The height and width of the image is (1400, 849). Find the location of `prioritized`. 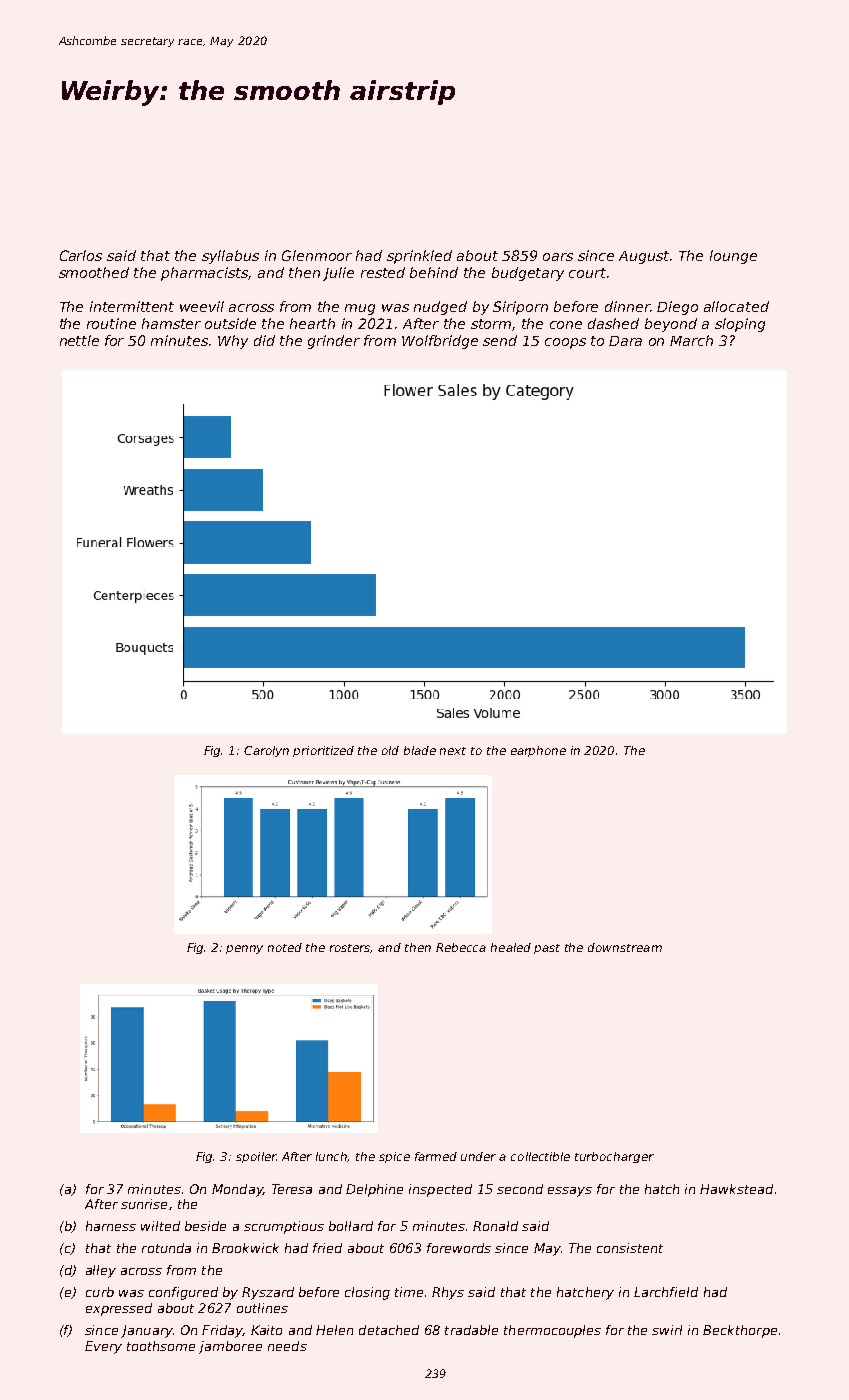

prioritized is located at coordinates (323, 751).
